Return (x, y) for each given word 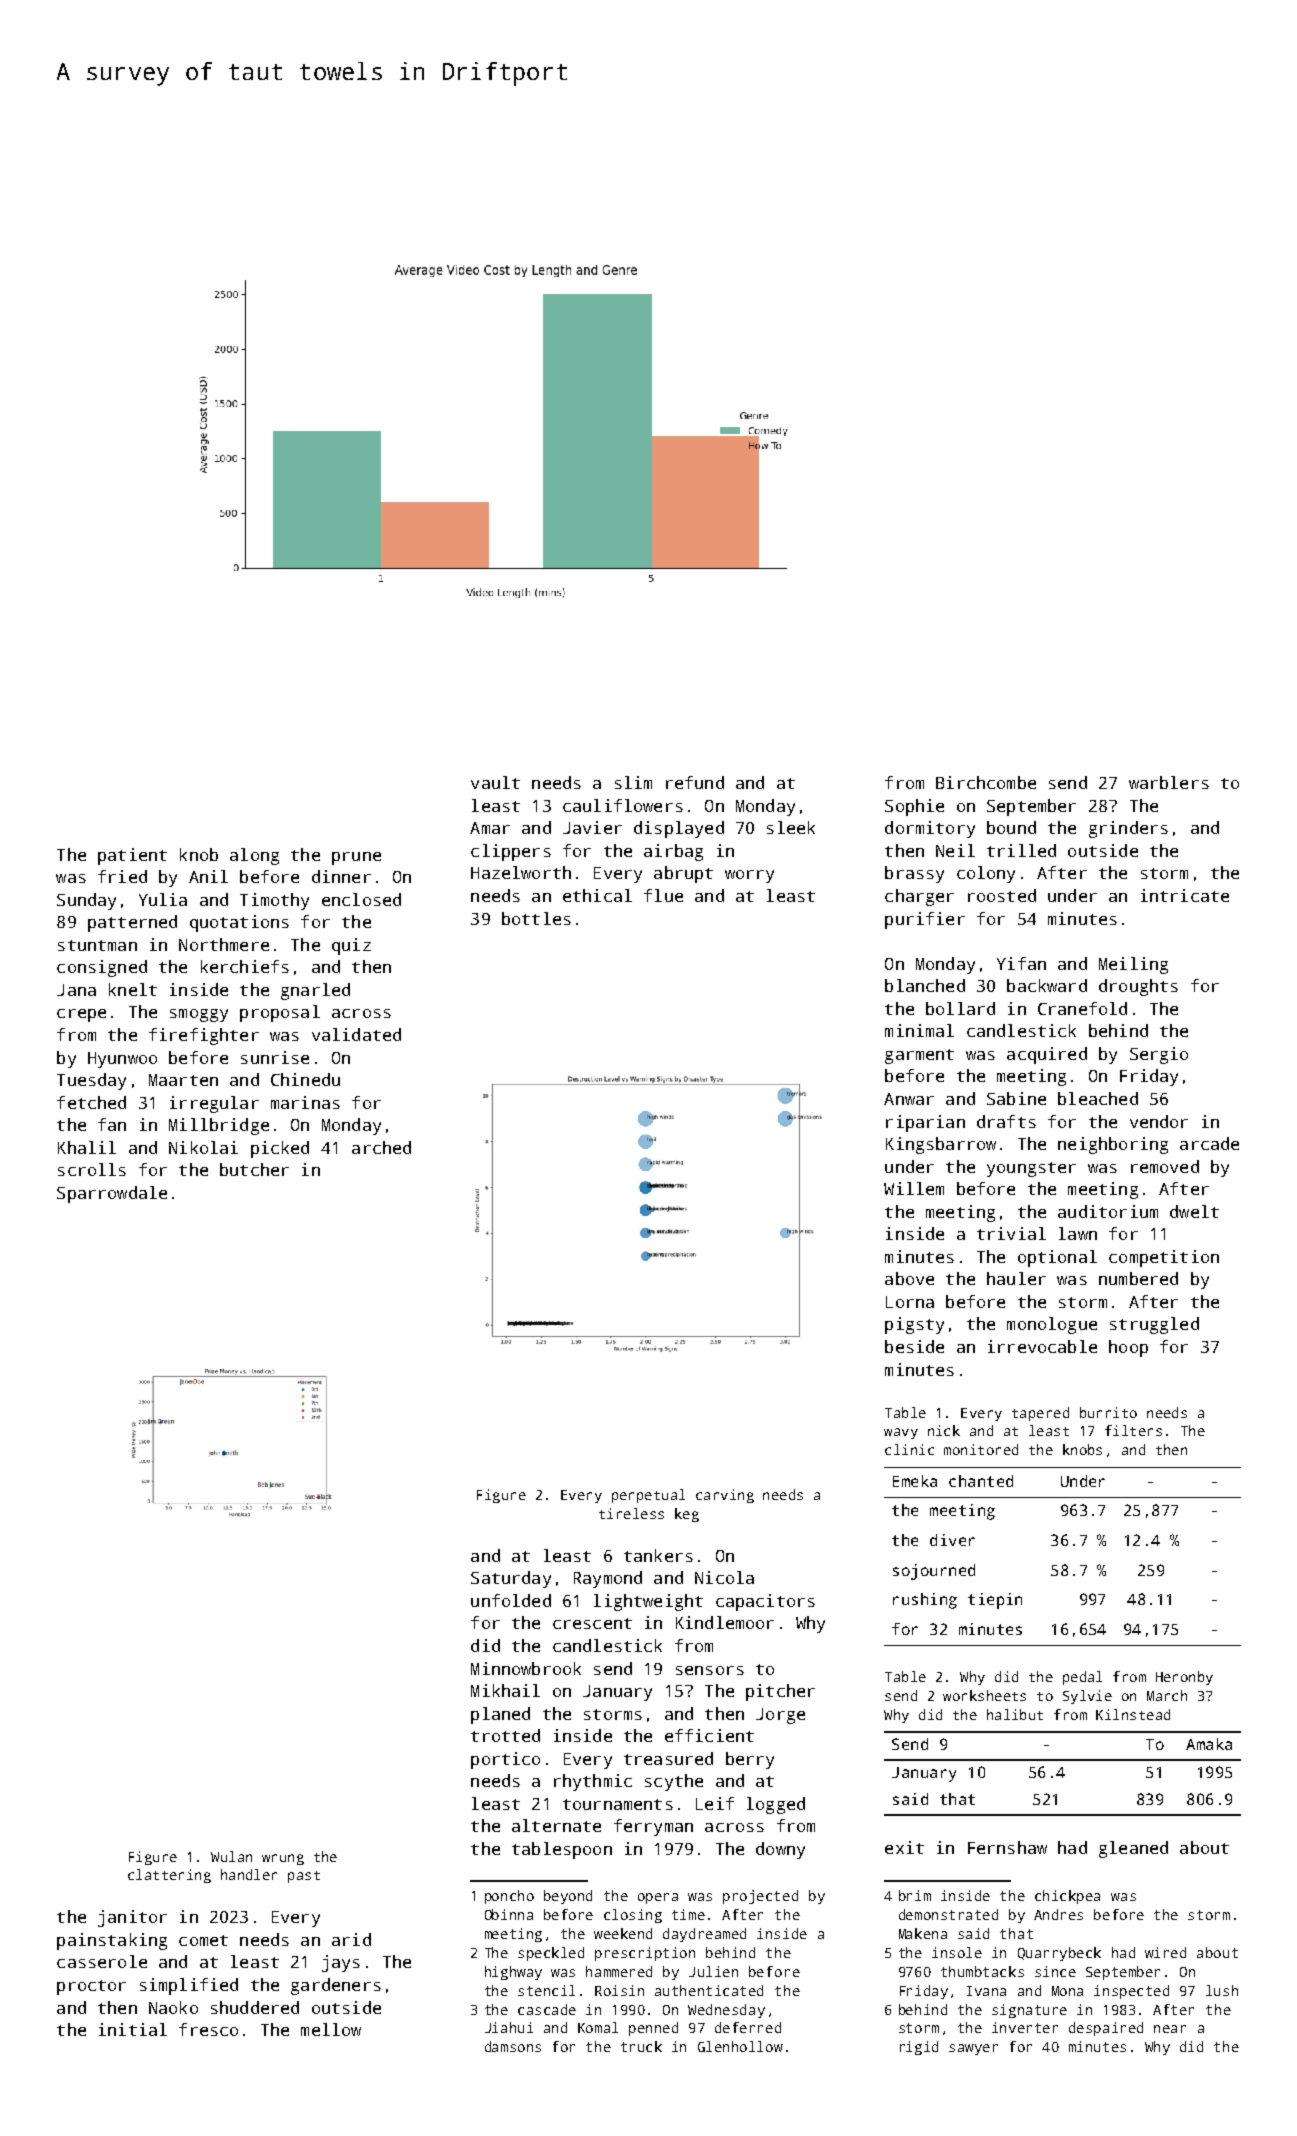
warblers (1169, 782)
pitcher (780, 1692)
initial (133, 2029)
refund (695, 782)
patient (132, 856)
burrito (1108, 1412)
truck (641, 2046)
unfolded (511, 1600)
